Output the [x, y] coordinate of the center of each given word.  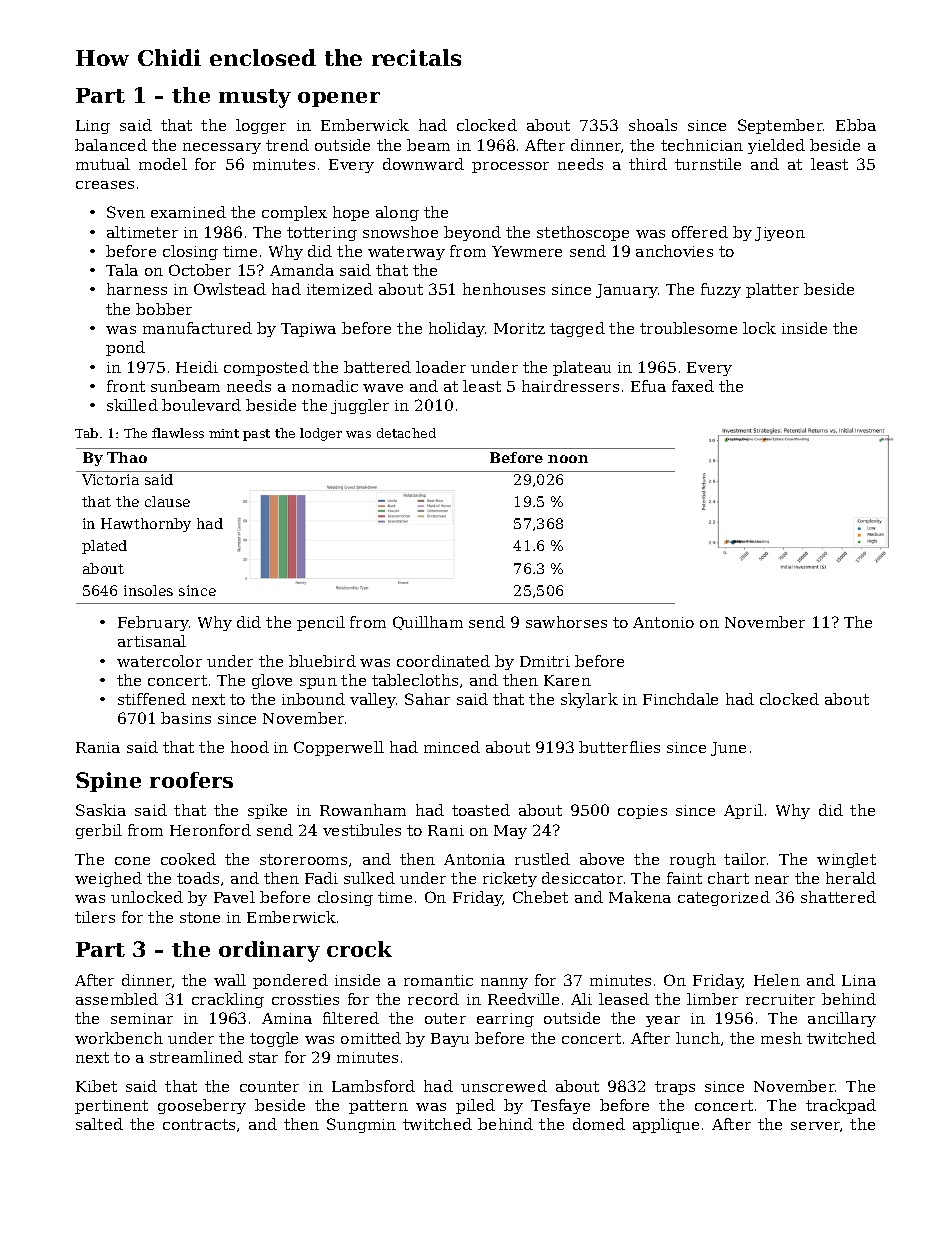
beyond [472, 233]
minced [452, 747]
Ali [581, 999]
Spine [108, 782]
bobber [164, 309]
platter [772, 290]
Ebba [856, 125]
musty [255, 98]
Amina [287, 1018]
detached [406, 433]
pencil [321, 623]
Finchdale [680, 699]
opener [339, 99]
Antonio [663, 622]
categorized [724, 898]
